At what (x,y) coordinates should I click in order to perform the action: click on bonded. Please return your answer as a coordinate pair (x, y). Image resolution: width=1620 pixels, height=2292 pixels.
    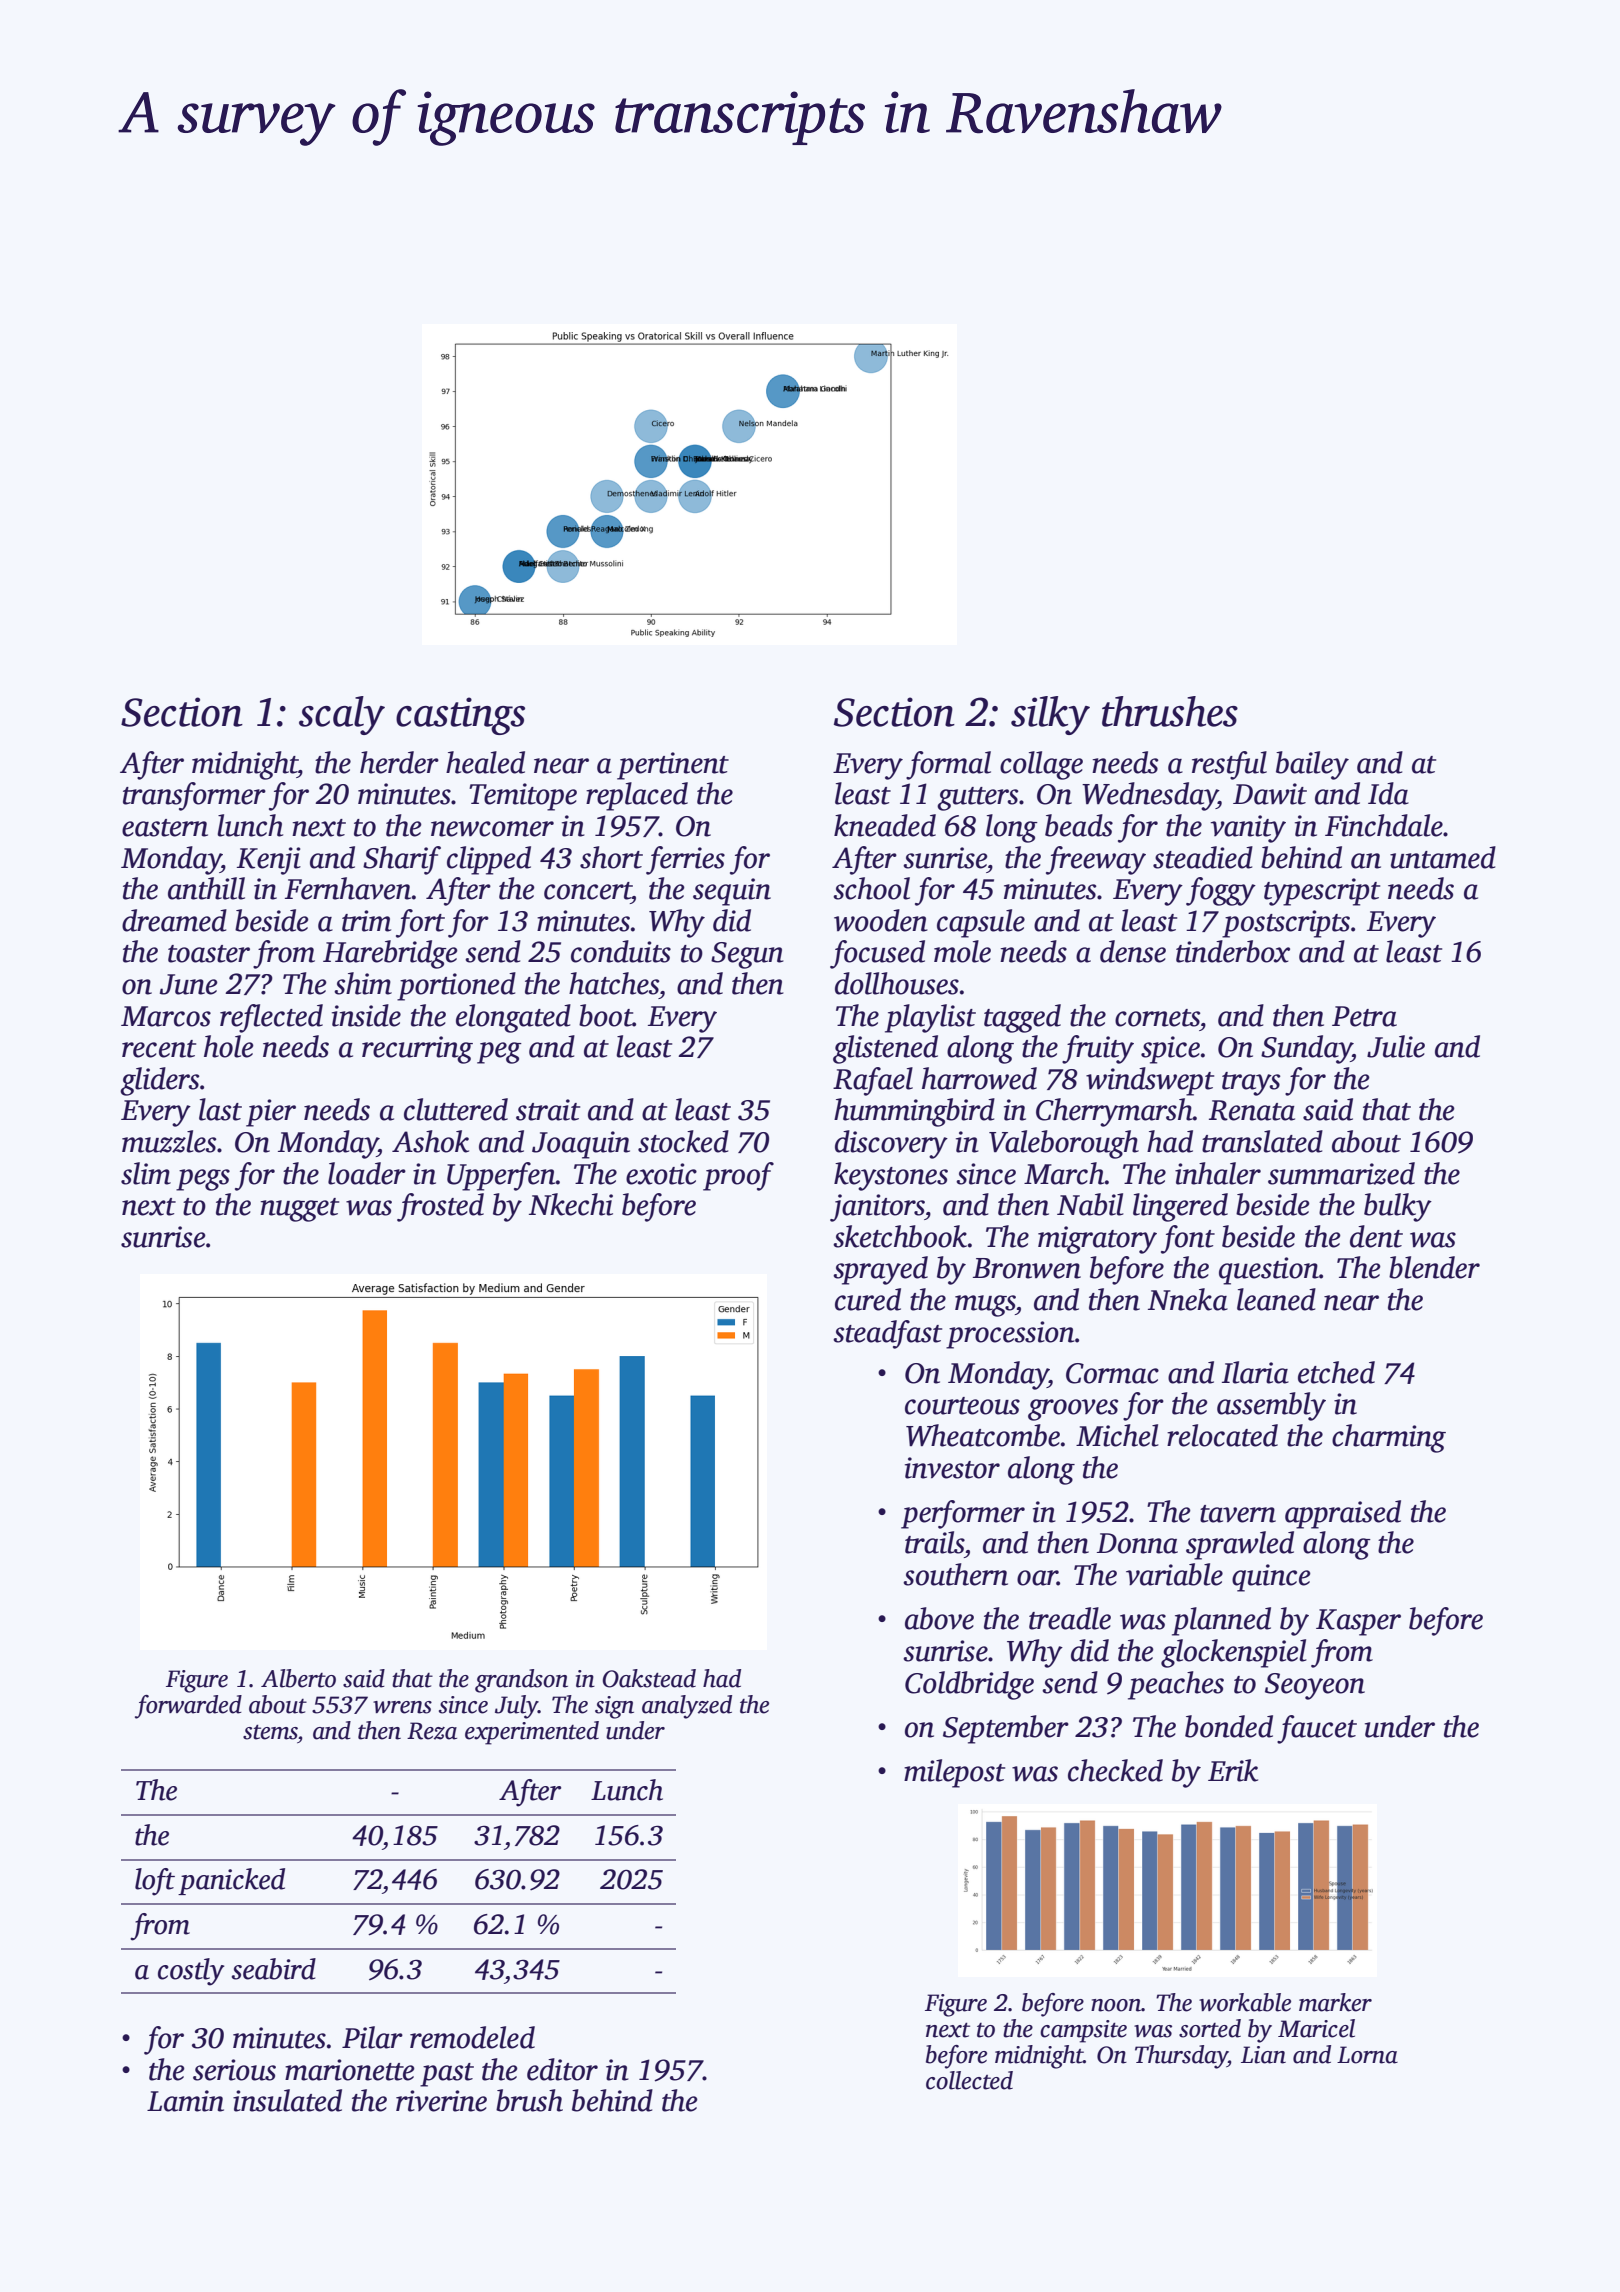
    Looking at the image, I should click on (1229, 1726).
